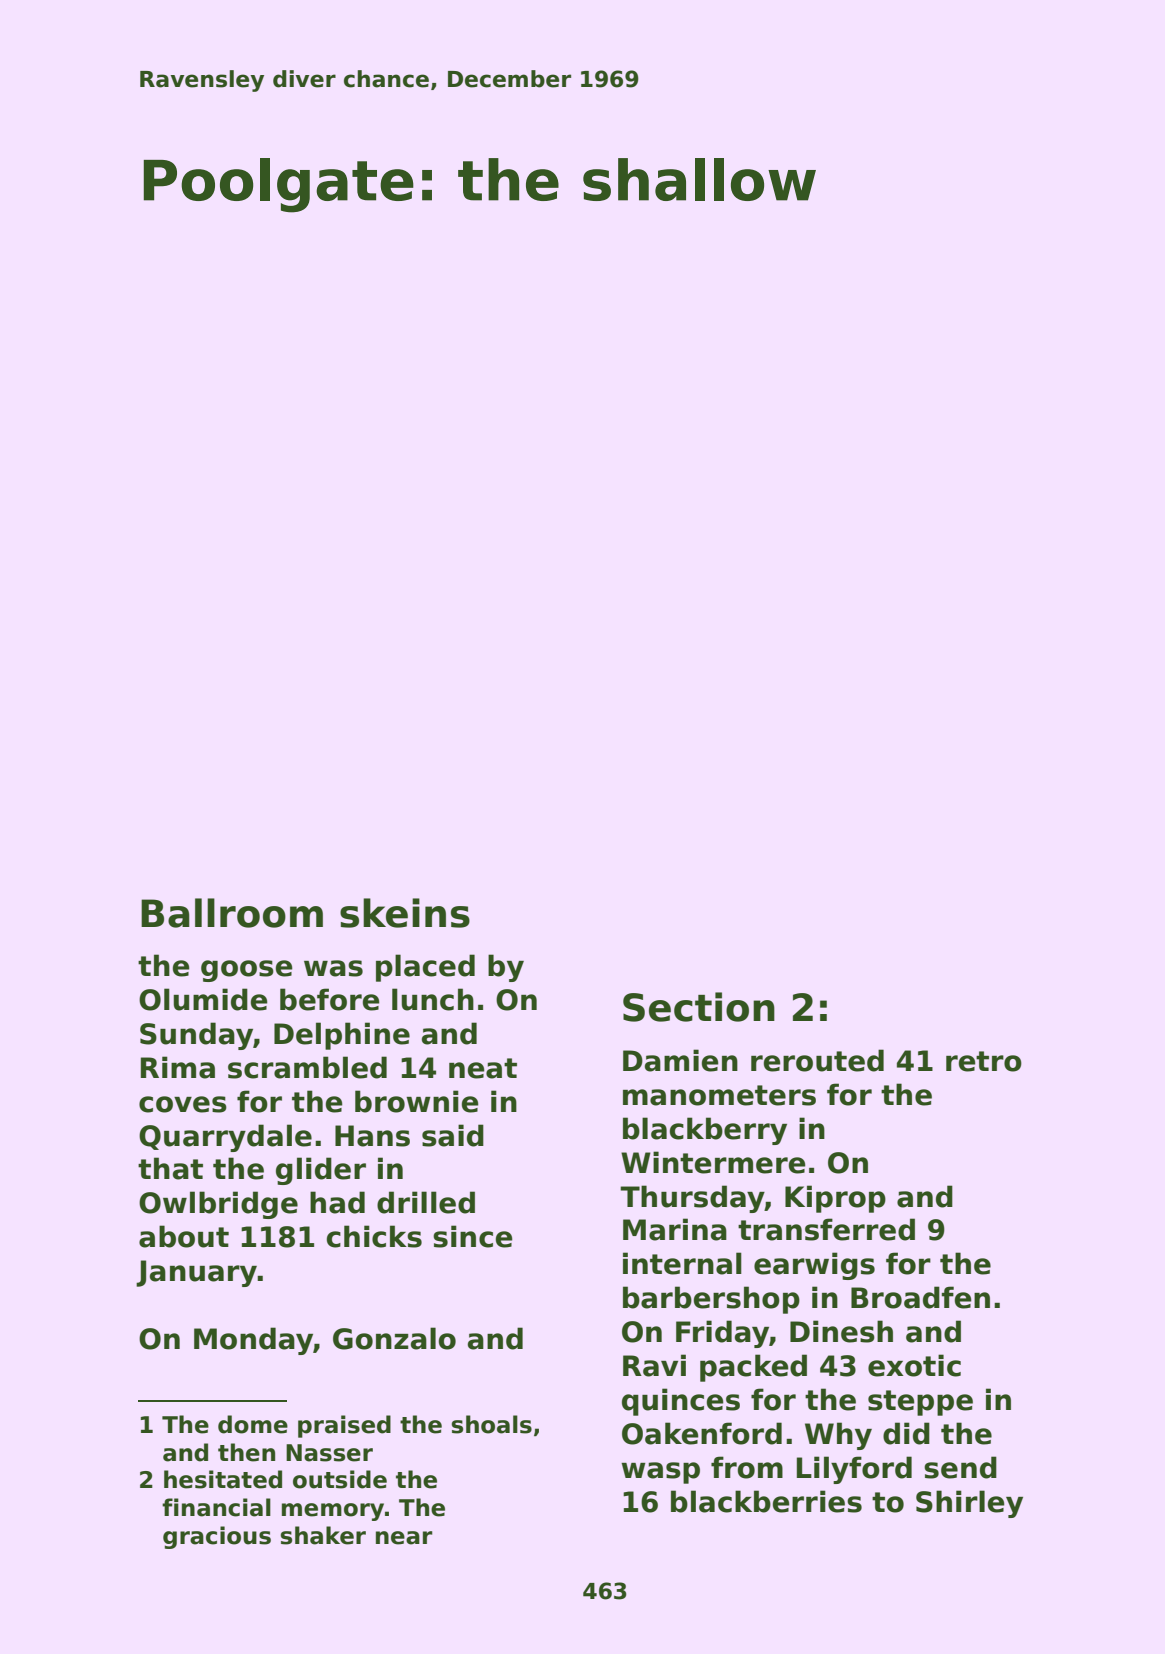 The height and width of the page is (1654, 1165). I want to click on Ballroom, so click(232, 913).
